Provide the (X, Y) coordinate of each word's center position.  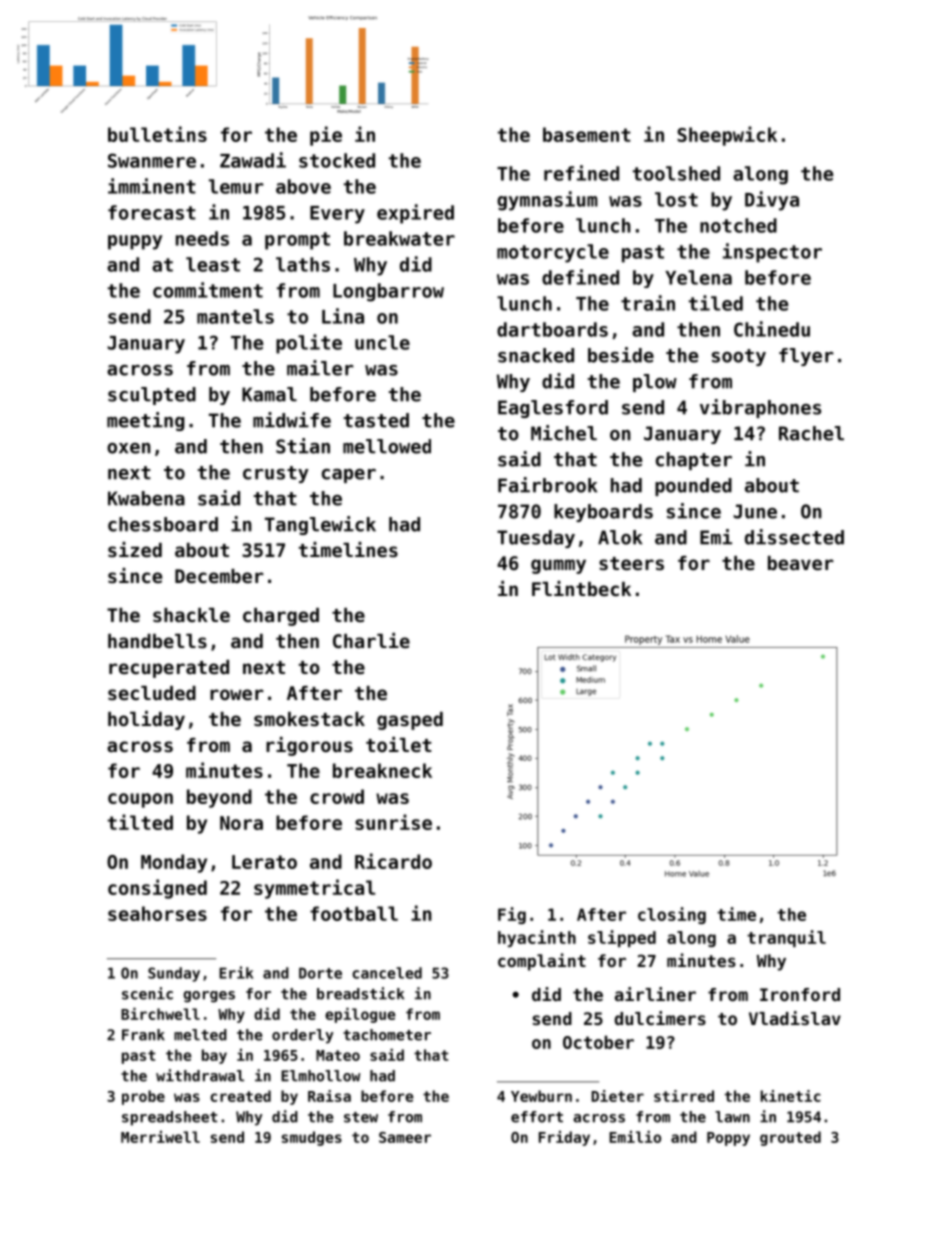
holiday (146, 720)
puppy (135, 242)
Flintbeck (581, 588)
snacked (536, 355)
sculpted (152, 396)
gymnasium (547, 201)
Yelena (698, 277)
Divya (772, 201)
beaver (801, 563)
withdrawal (200, 1075)
